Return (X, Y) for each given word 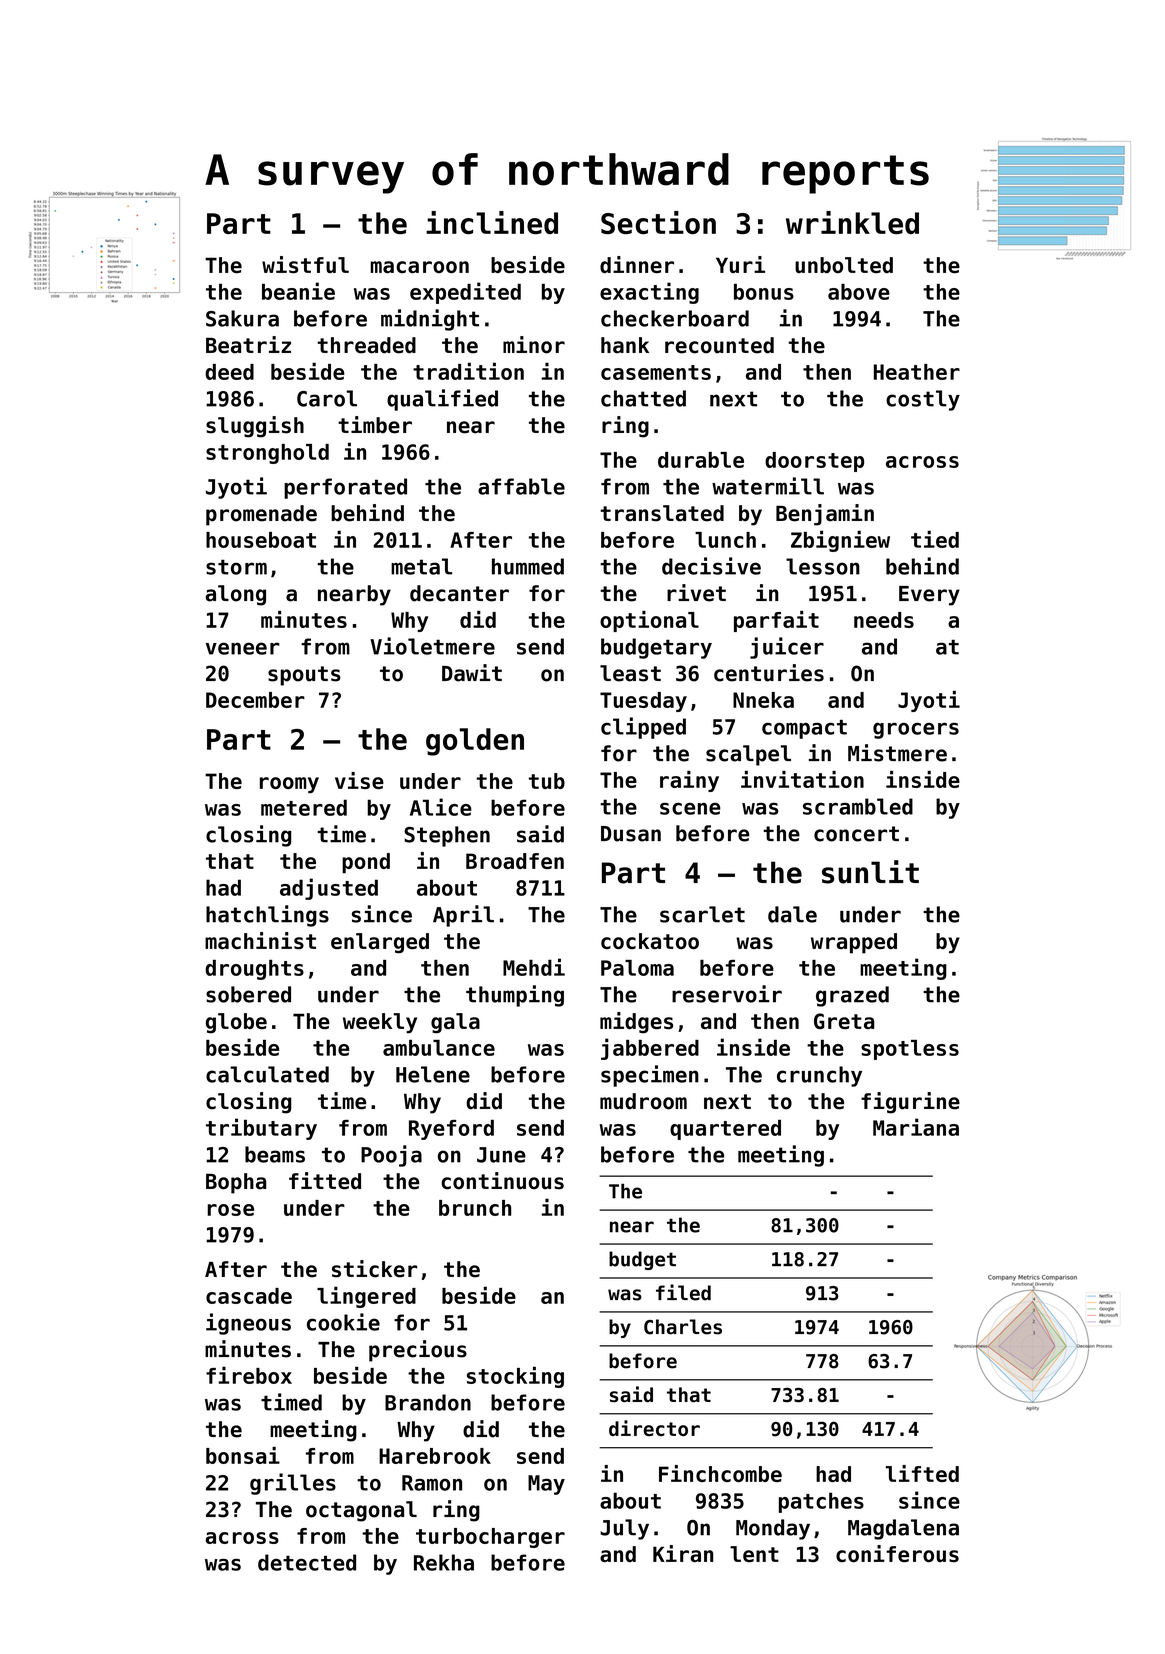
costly (923, 400)
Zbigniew (840, 541)
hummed (528, 566)
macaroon (419, 267)
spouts (304, 676)
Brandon (428, 1402)
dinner (637, 264)
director (654, 1428)
